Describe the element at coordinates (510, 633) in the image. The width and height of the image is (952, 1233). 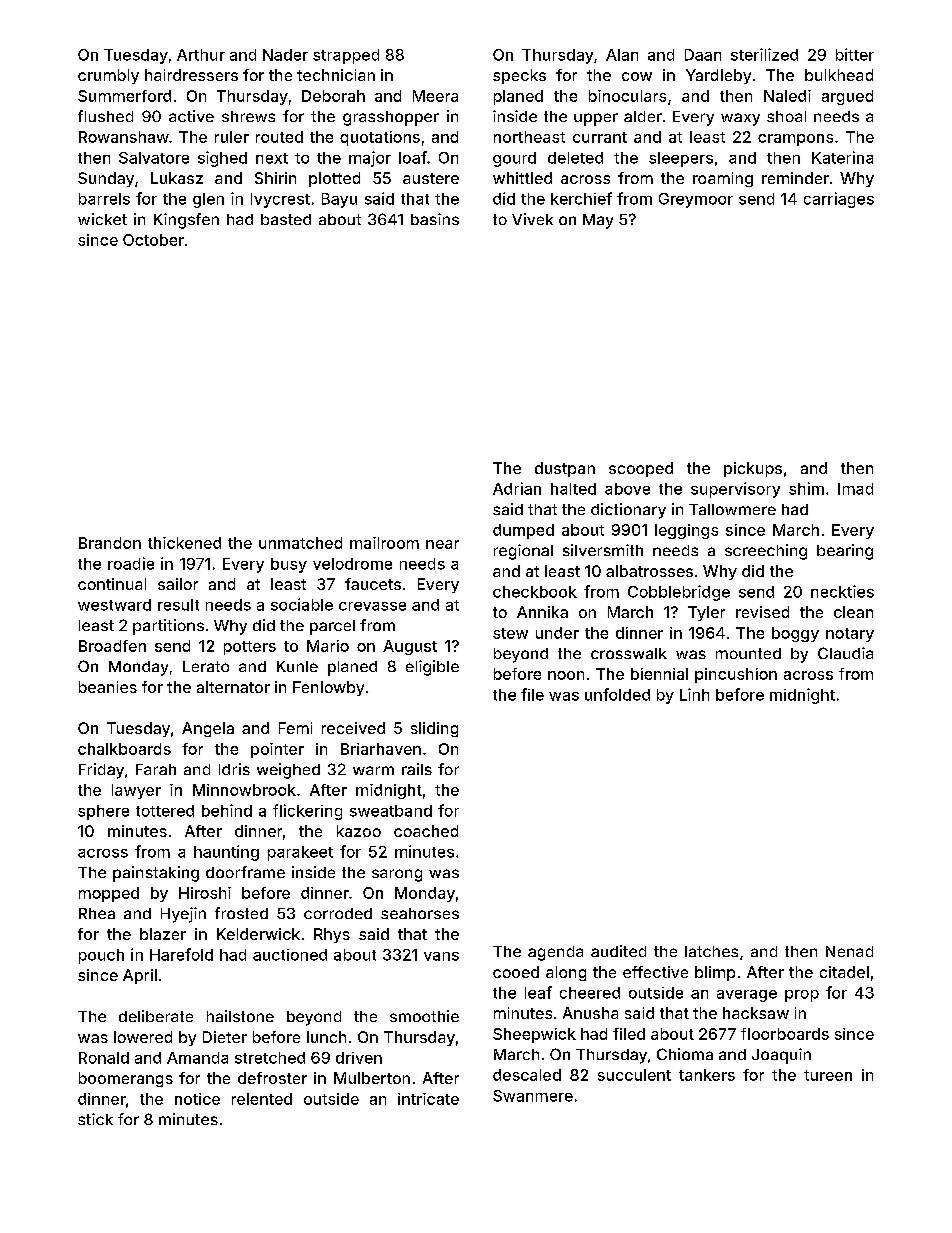
I see `stew` at that location.
